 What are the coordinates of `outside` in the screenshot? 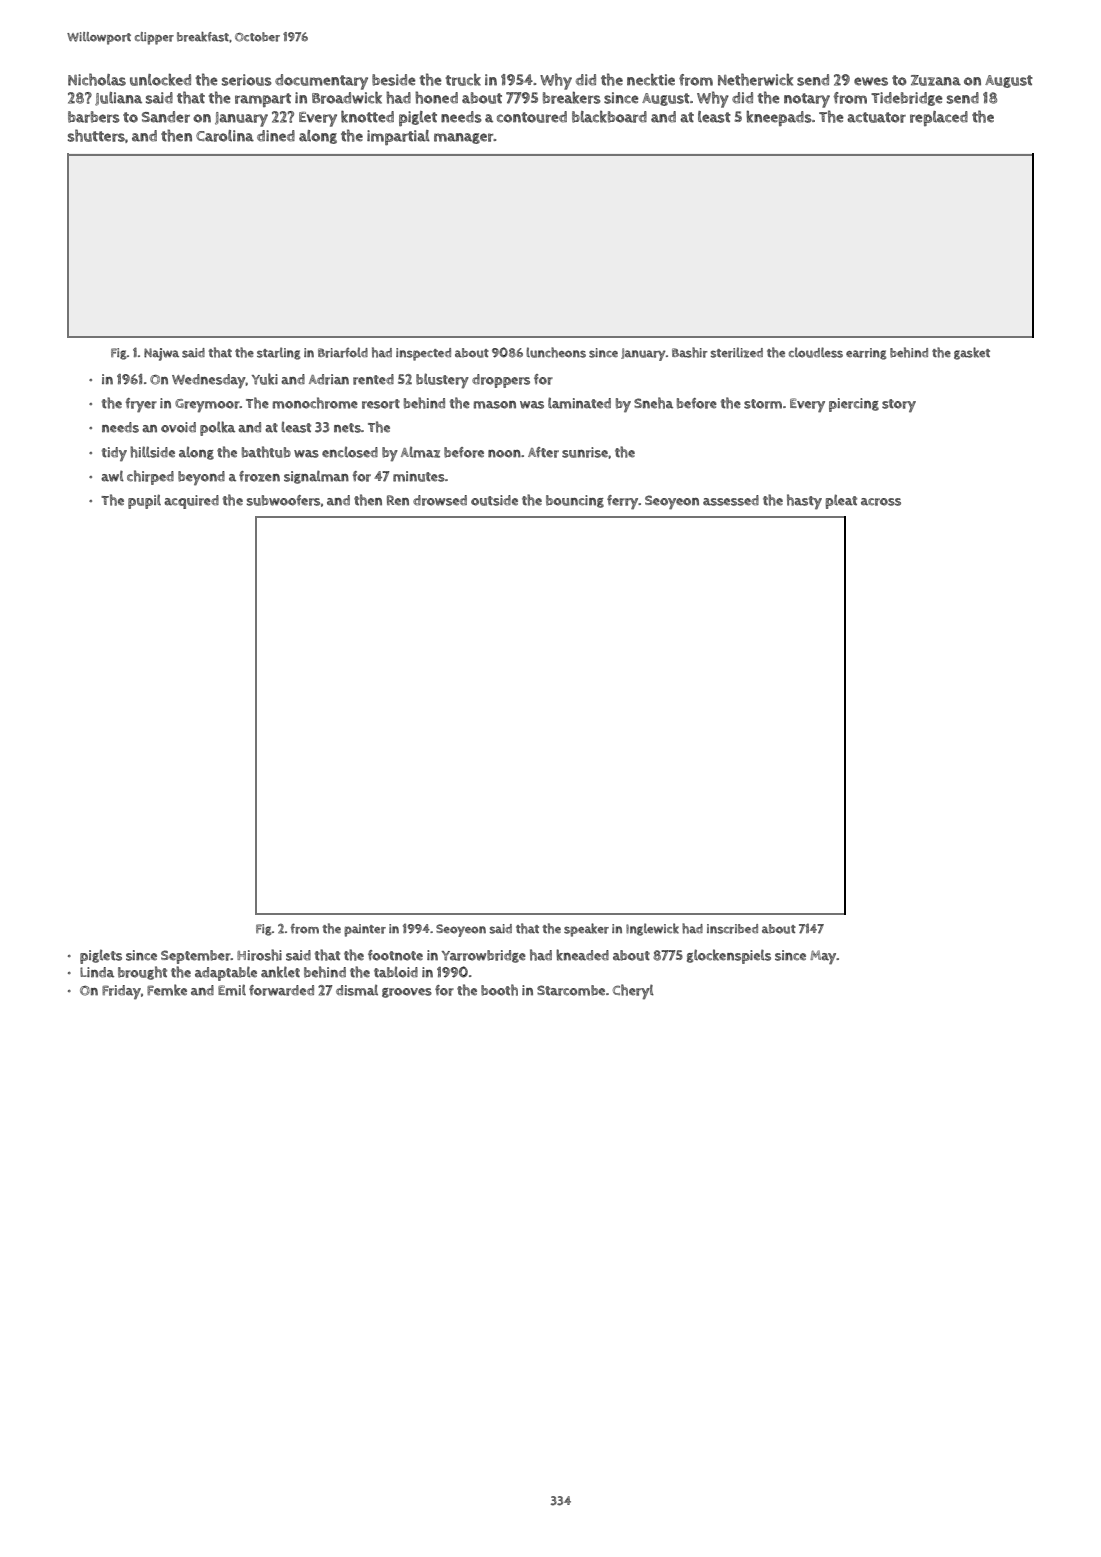 It's located at (494, 500).
